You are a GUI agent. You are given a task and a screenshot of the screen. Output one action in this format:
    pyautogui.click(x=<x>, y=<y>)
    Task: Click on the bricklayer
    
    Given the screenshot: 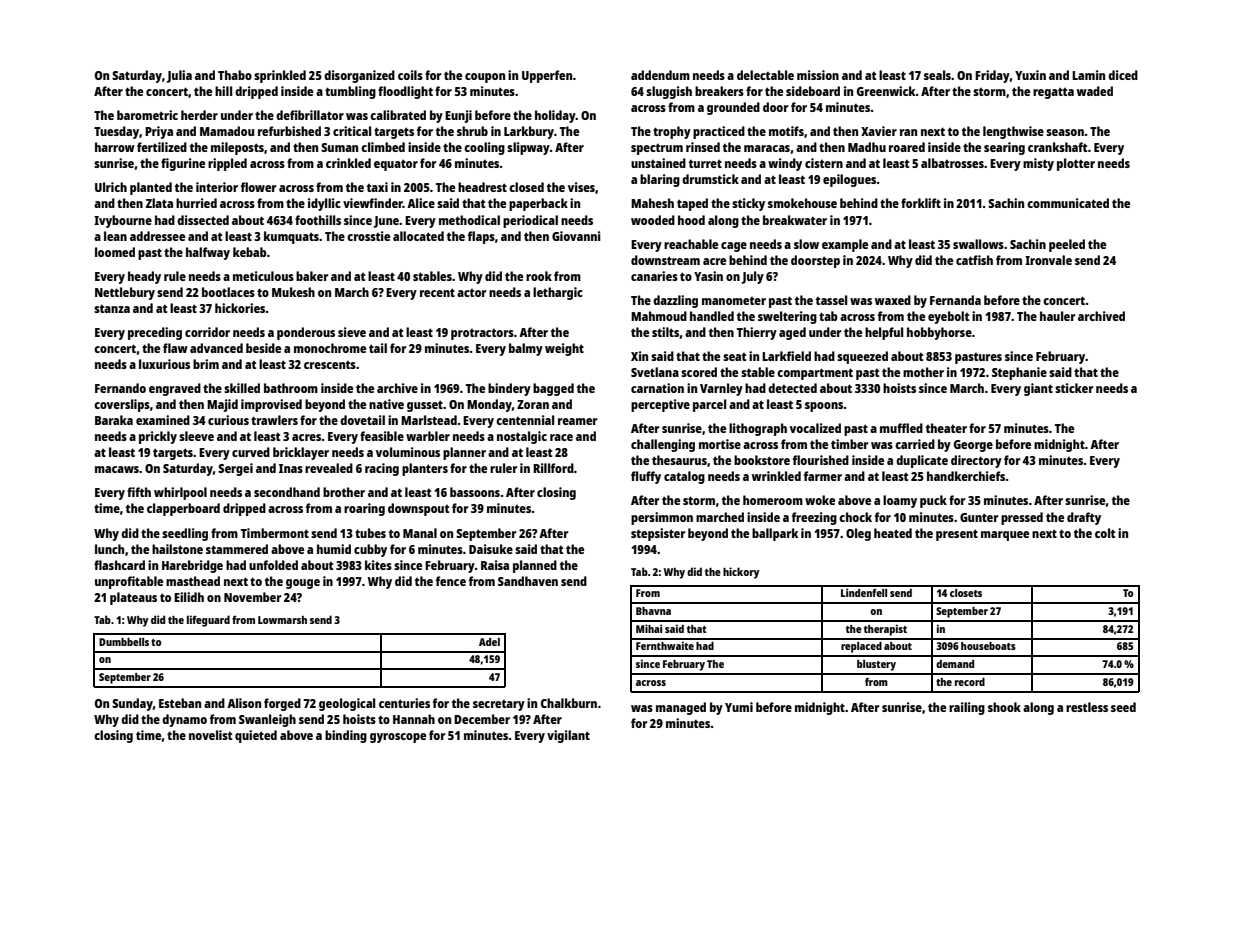 What is the action you would take?
    pyautogui.click(x=301, y=453)
